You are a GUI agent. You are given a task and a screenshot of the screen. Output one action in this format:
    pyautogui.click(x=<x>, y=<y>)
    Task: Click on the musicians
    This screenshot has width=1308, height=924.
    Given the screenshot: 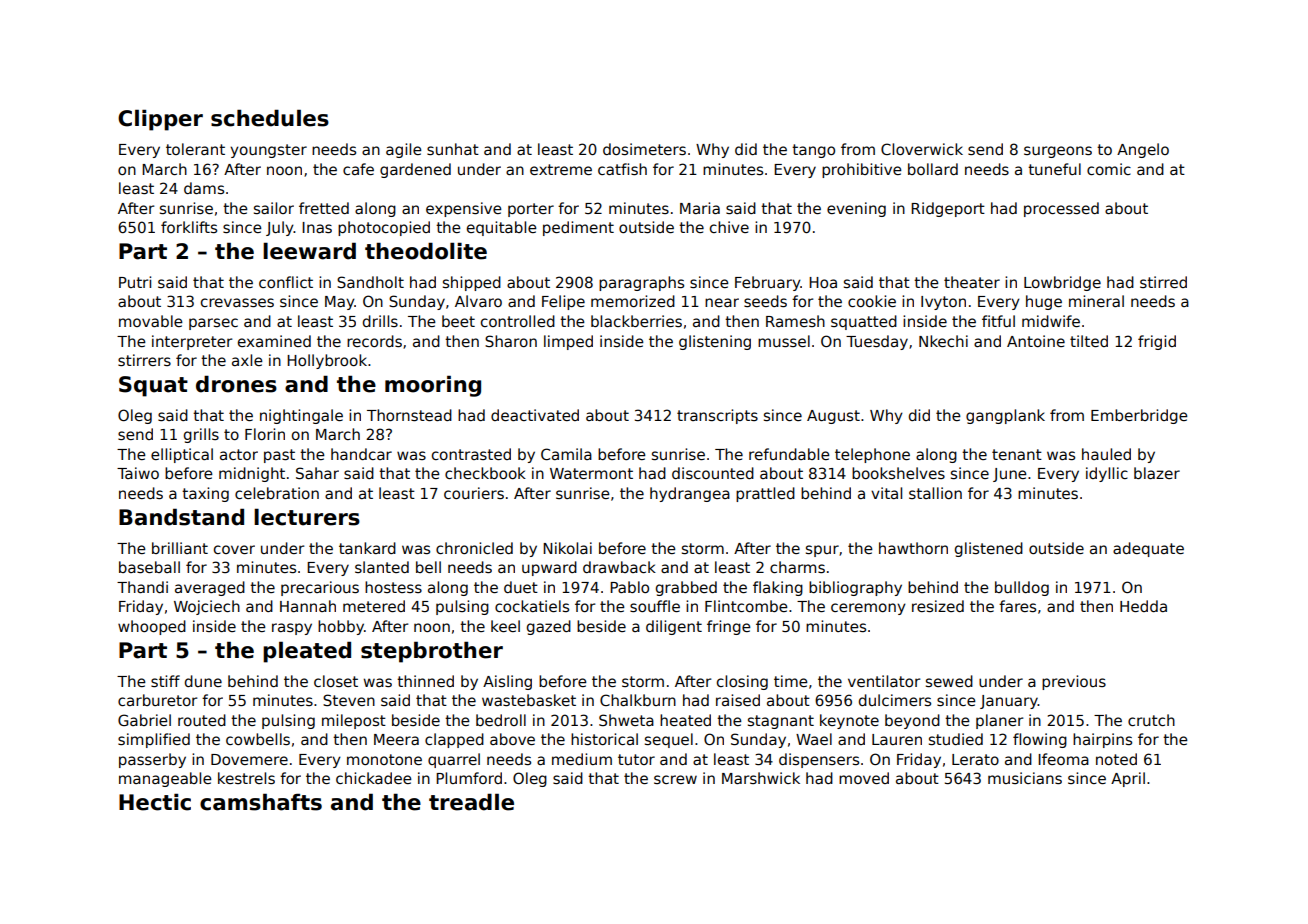 What is the action you would take?
    pyautogui.click(x=1025, y=778)
